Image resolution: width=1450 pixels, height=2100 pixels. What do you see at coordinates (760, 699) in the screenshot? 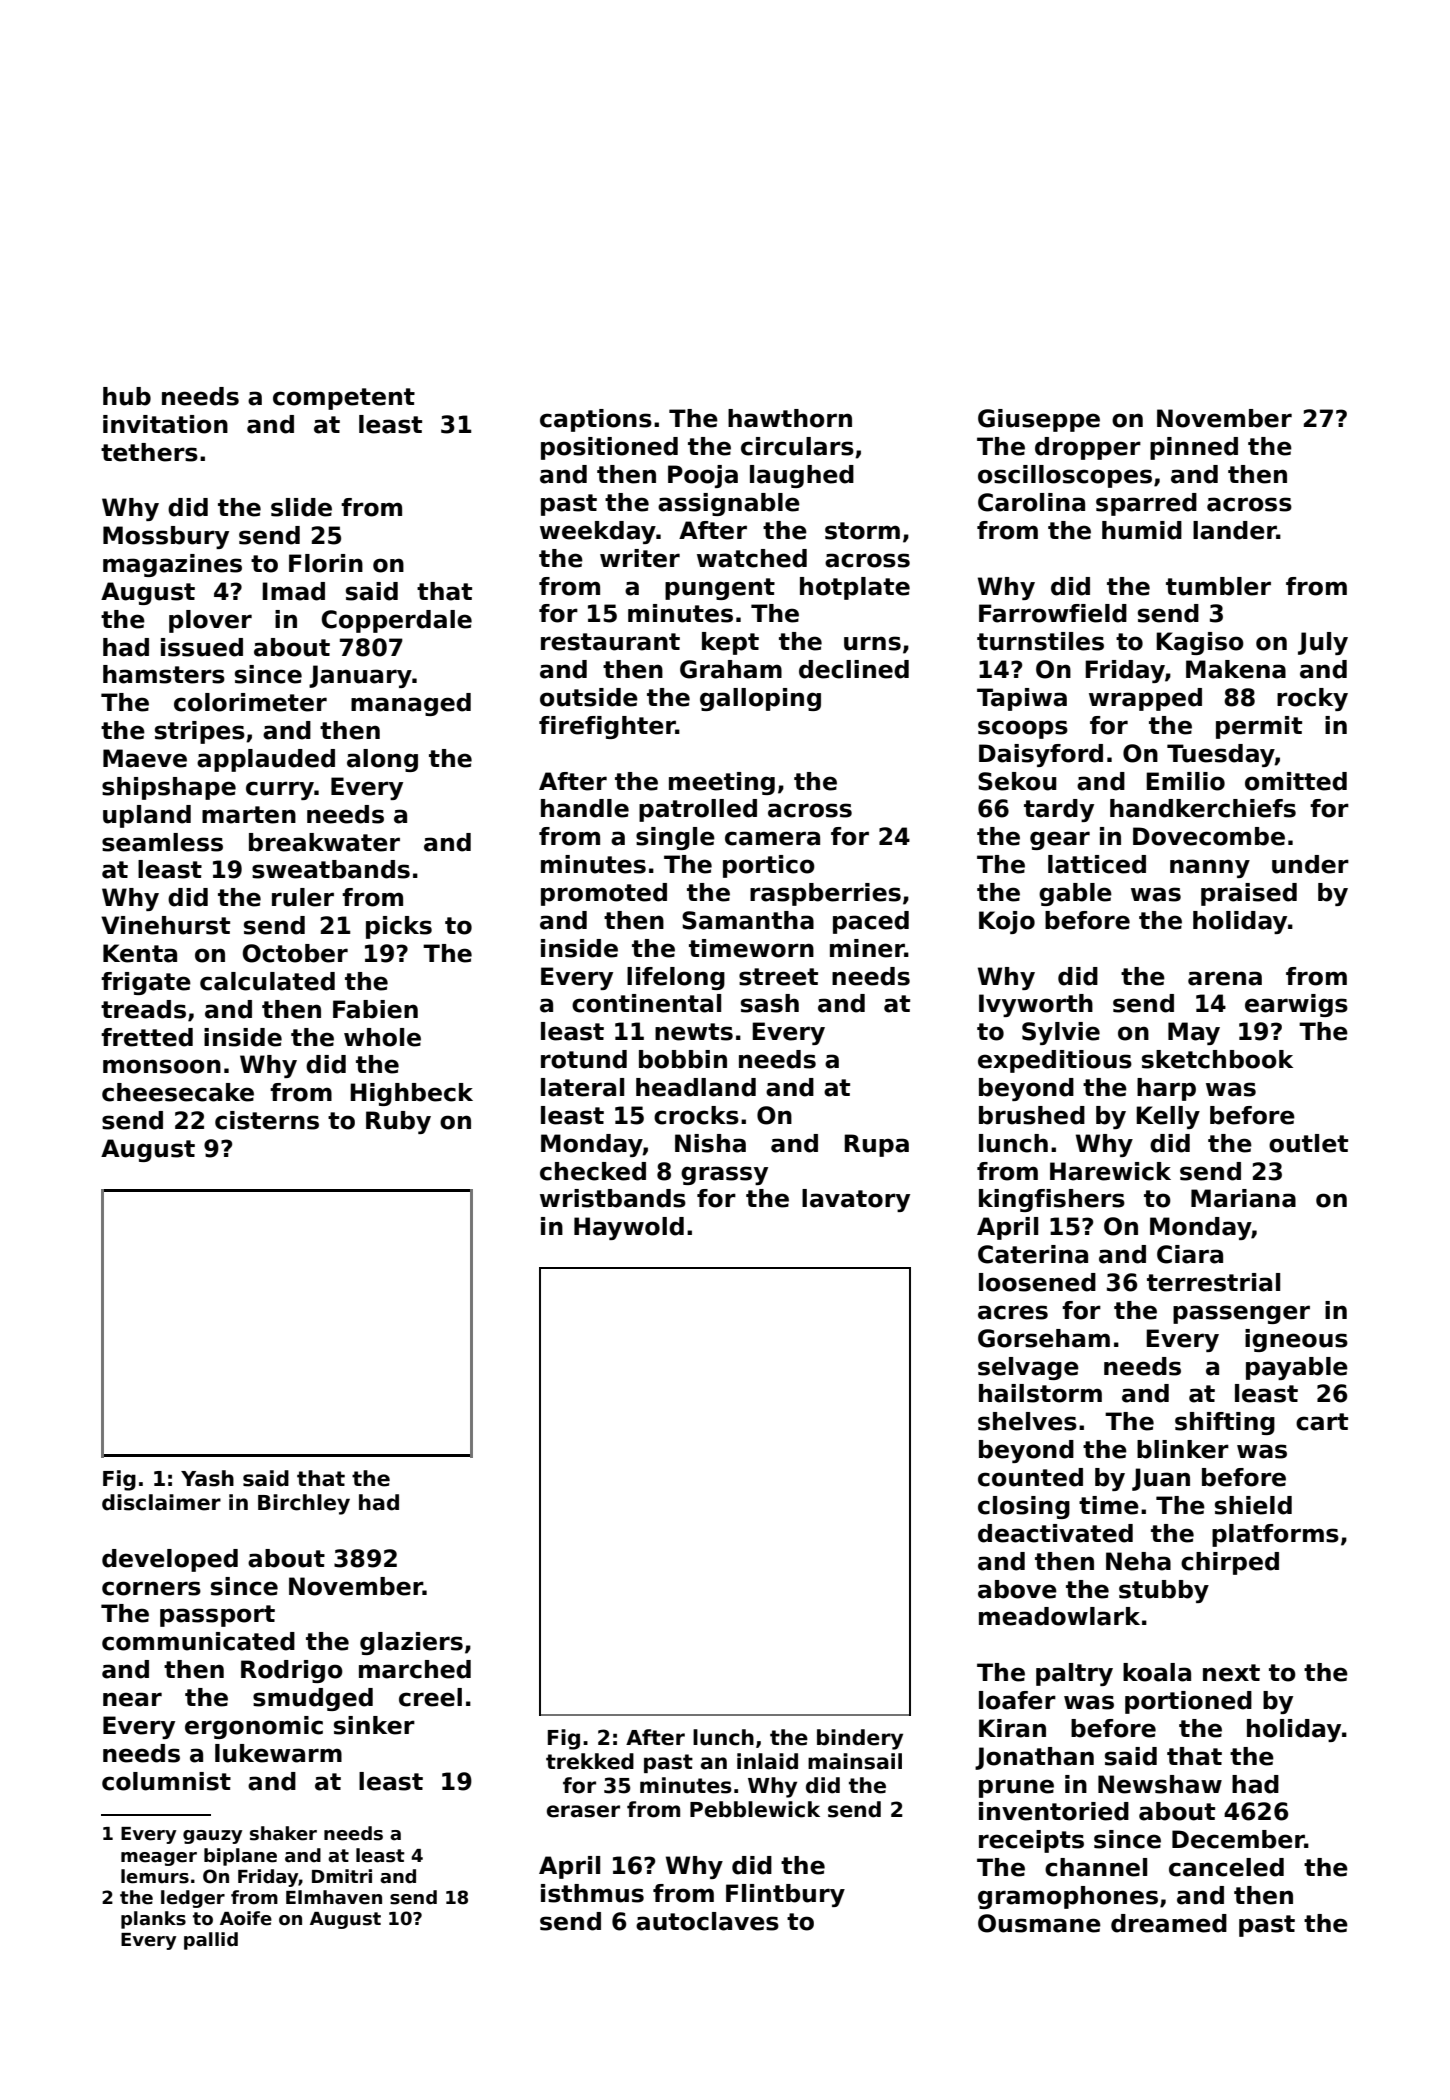
I see `galloping` at bounding box center [760, 699].
